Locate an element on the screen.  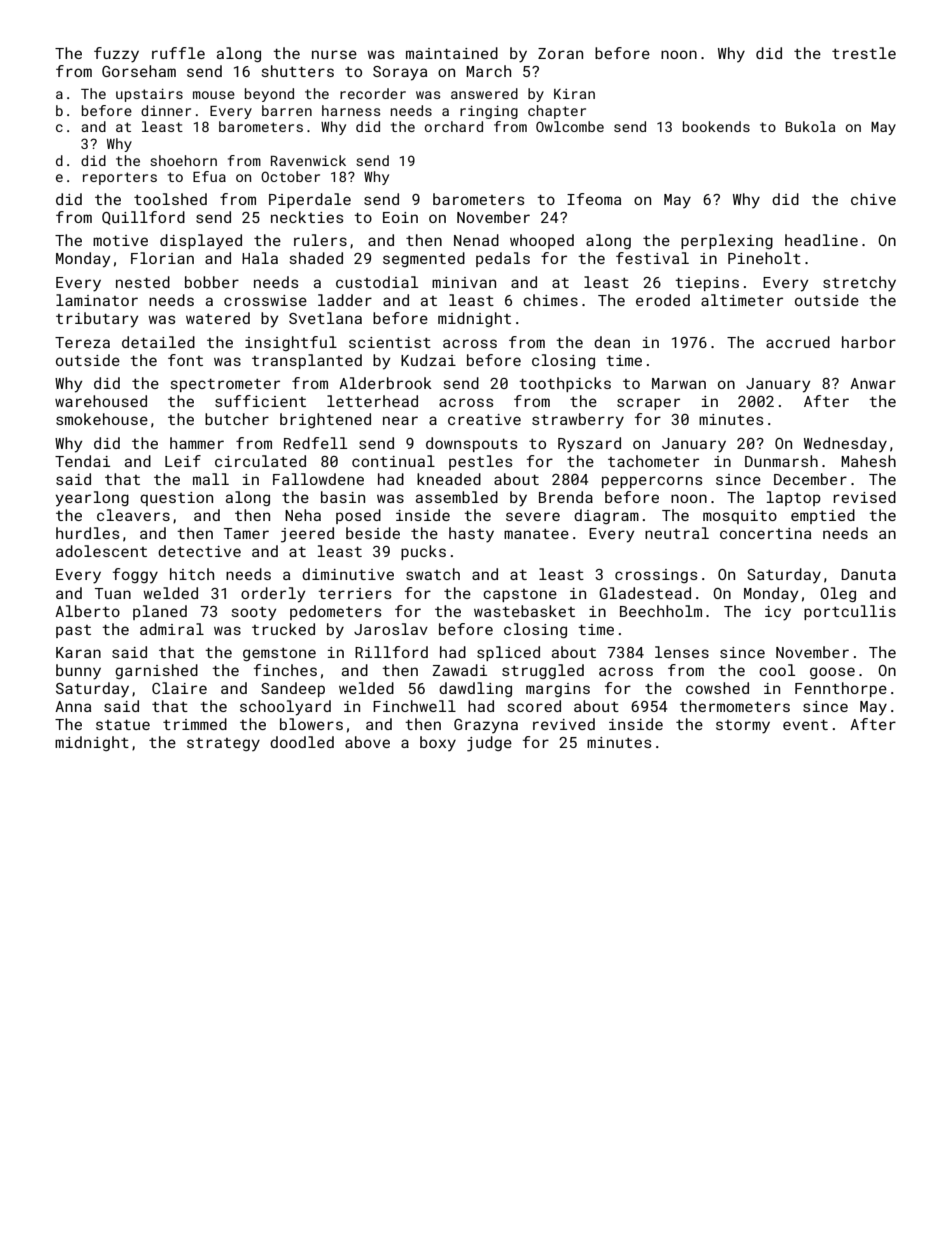
statue is located at coordinates (123, 725).
